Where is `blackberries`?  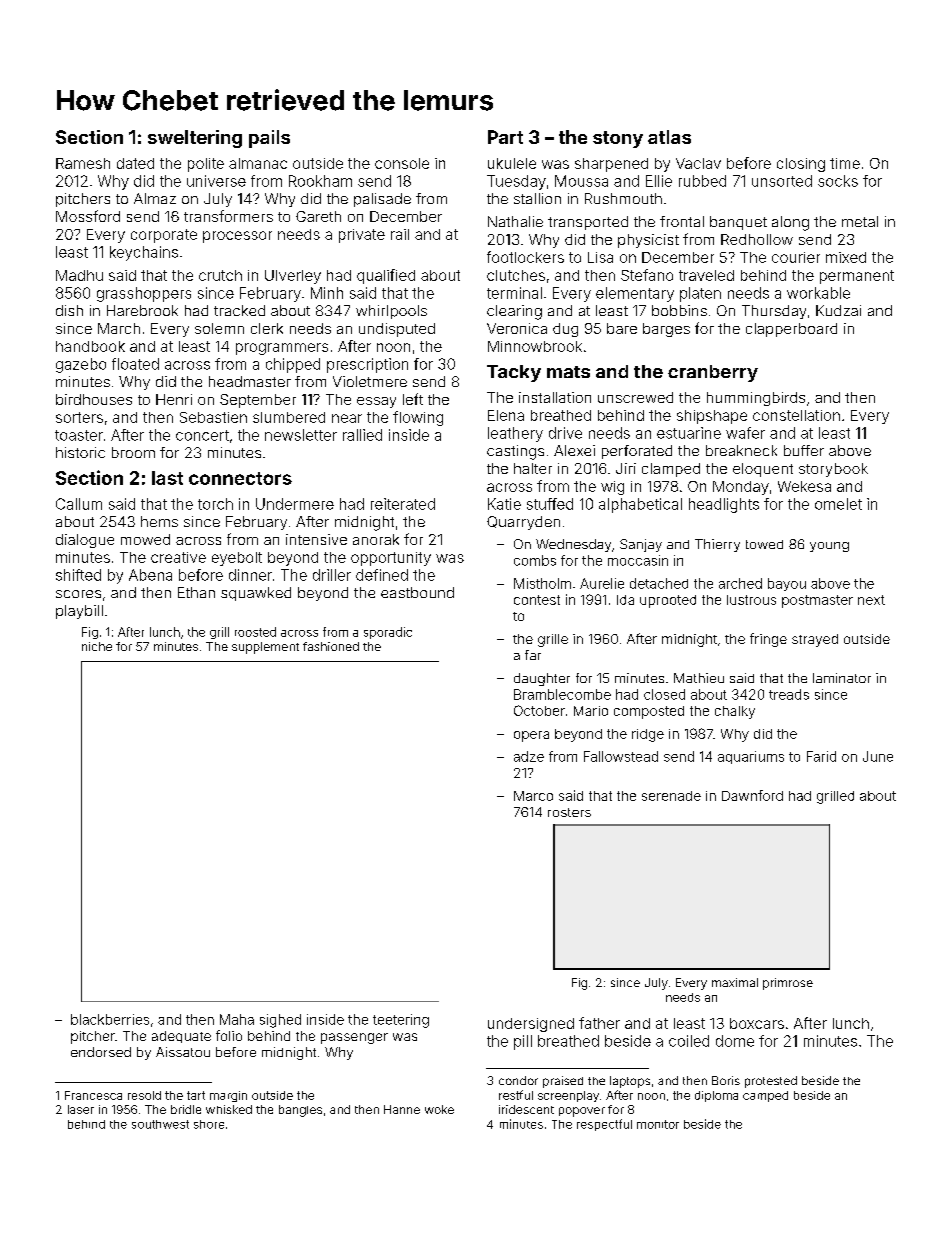
blackberries is located at coordinates (110, 1019).
